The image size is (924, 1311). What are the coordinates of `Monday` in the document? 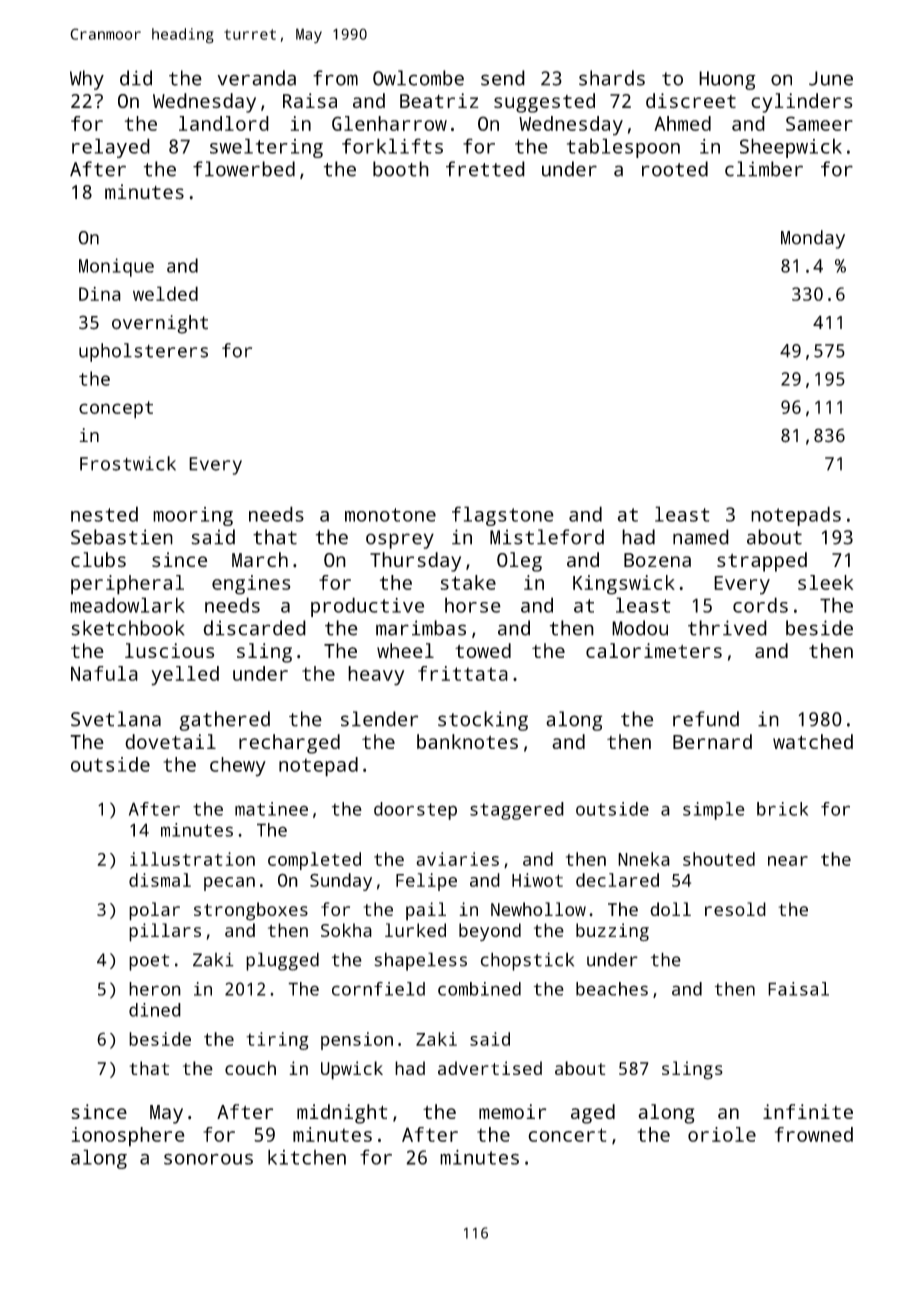 It's located at (813, 239).
